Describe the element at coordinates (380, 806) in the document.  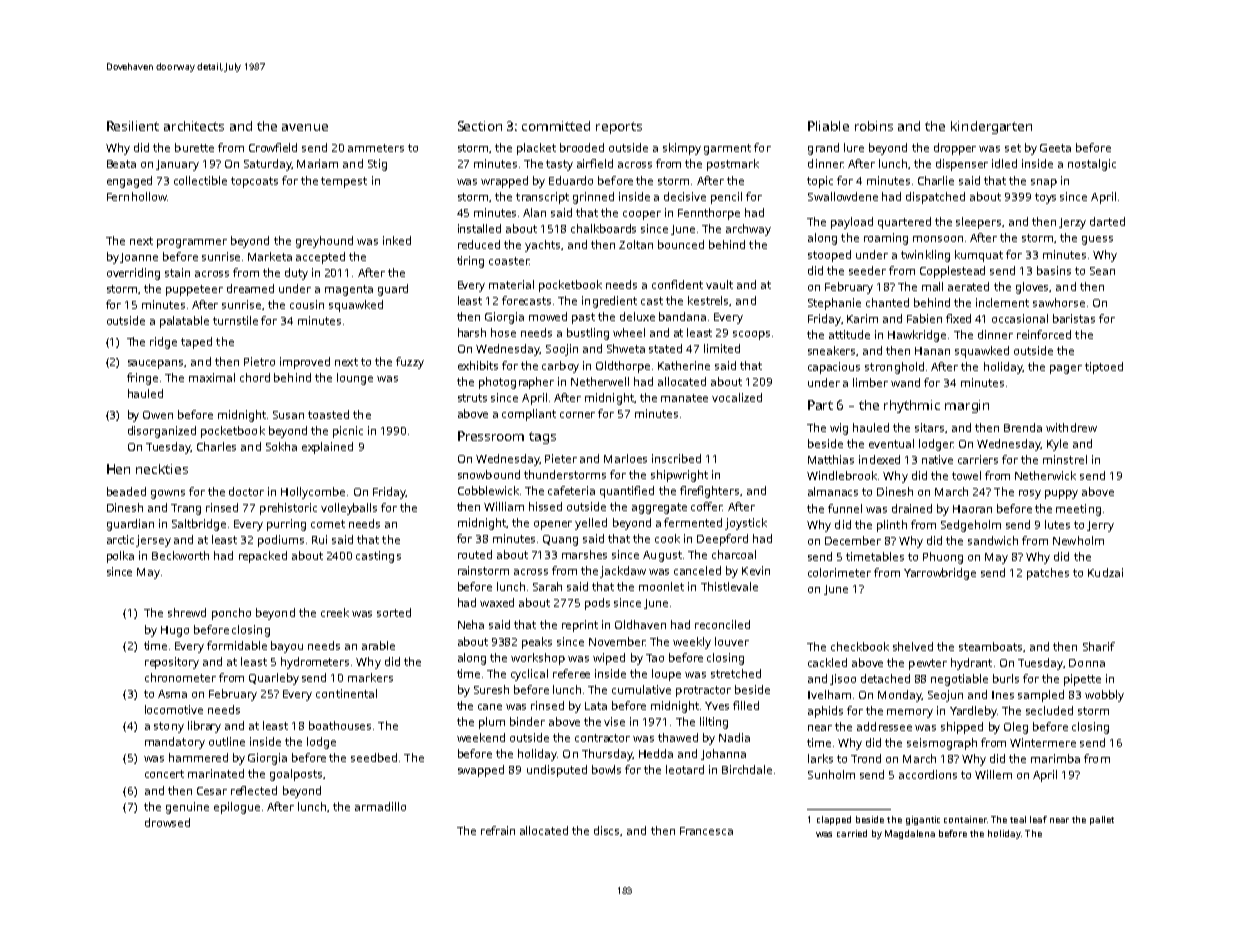
I see `armadillo` at that location.
